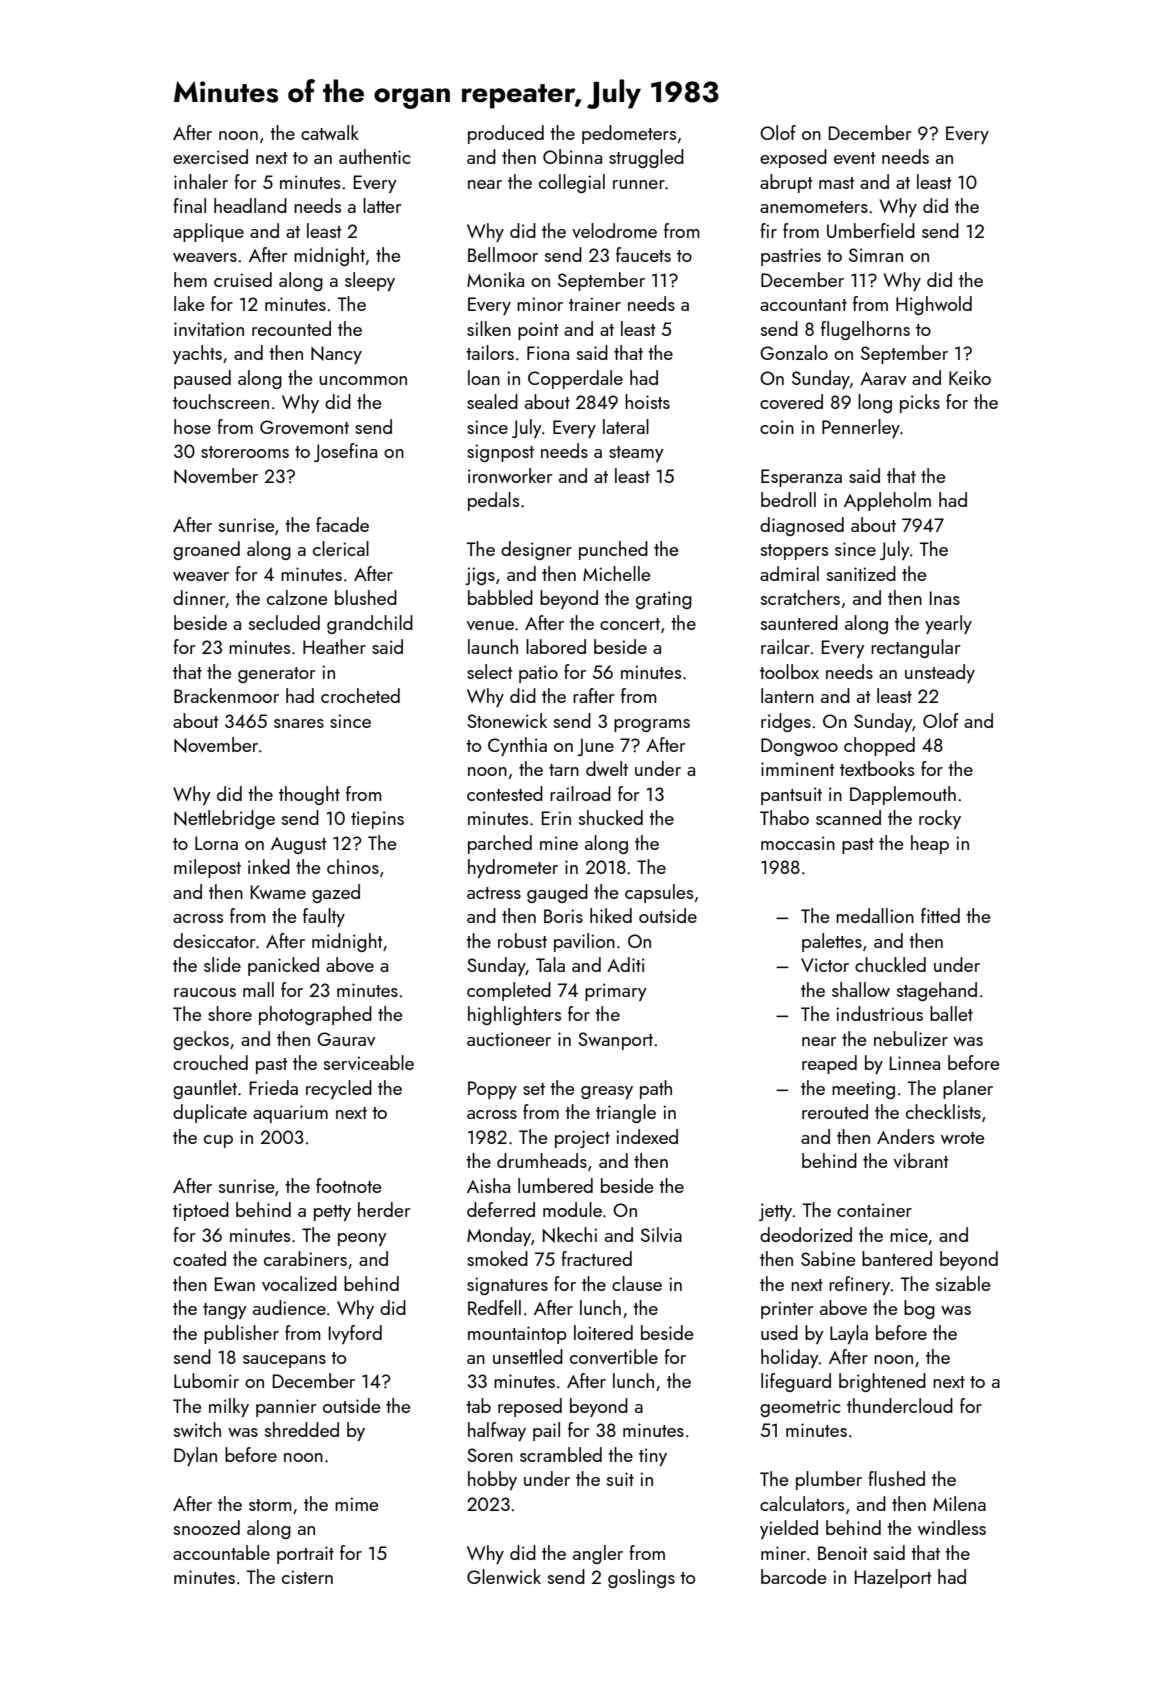  What do you see at coordinates (504, 1576) in the image?
I see `Glenwick` at bounding box center [504, 1576].
